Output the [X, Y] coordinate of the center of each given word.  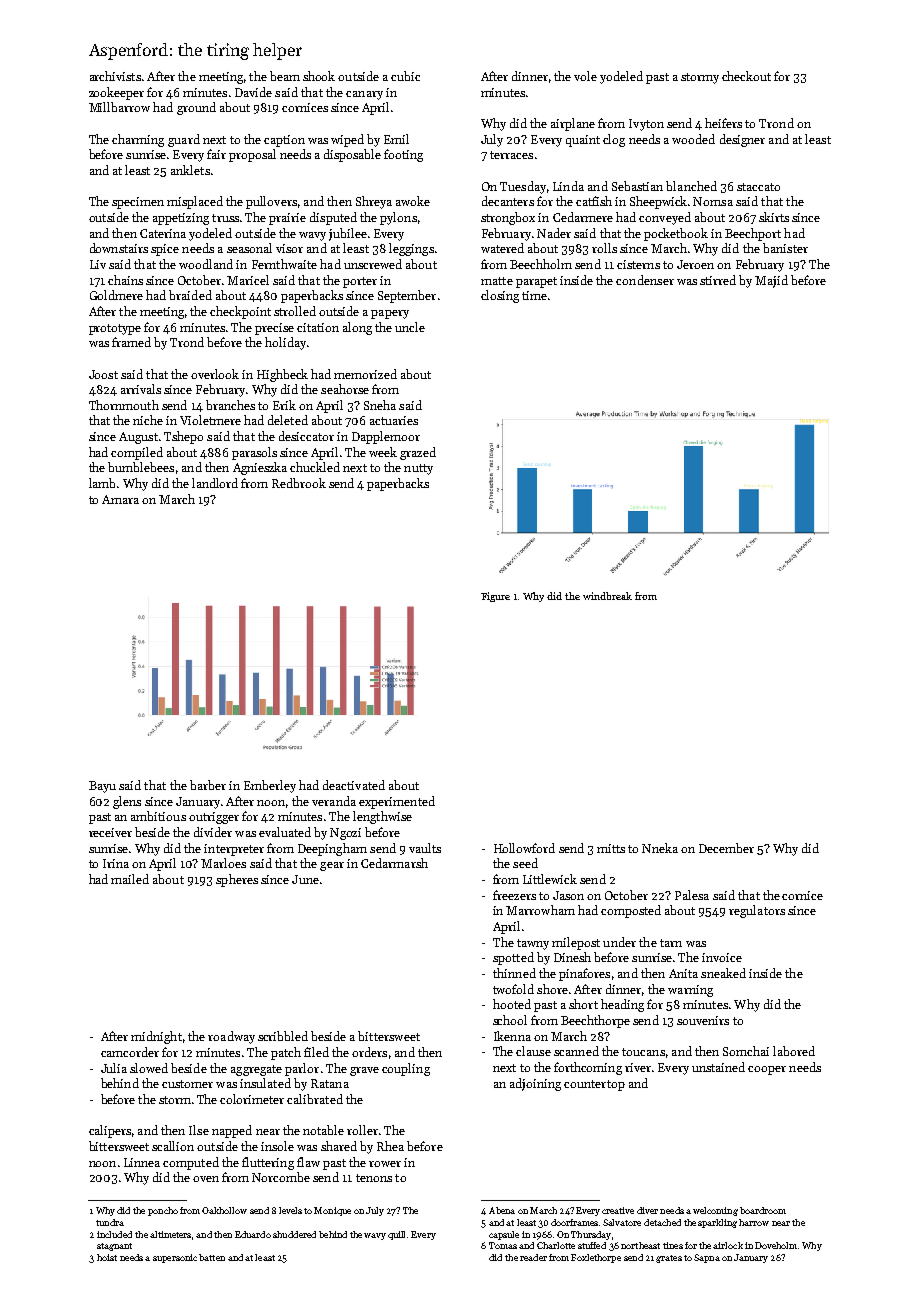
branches [230, 405]
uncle [410, 327]
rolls [604, 248]
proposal [252, 155]
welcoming [715, 1211]
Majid [771, 281]
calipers [110, 1131]
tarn [671, 943]
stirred [718, 280]
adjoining [535, 1084]
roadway [231, 1037]
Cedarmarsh [394, 863]
